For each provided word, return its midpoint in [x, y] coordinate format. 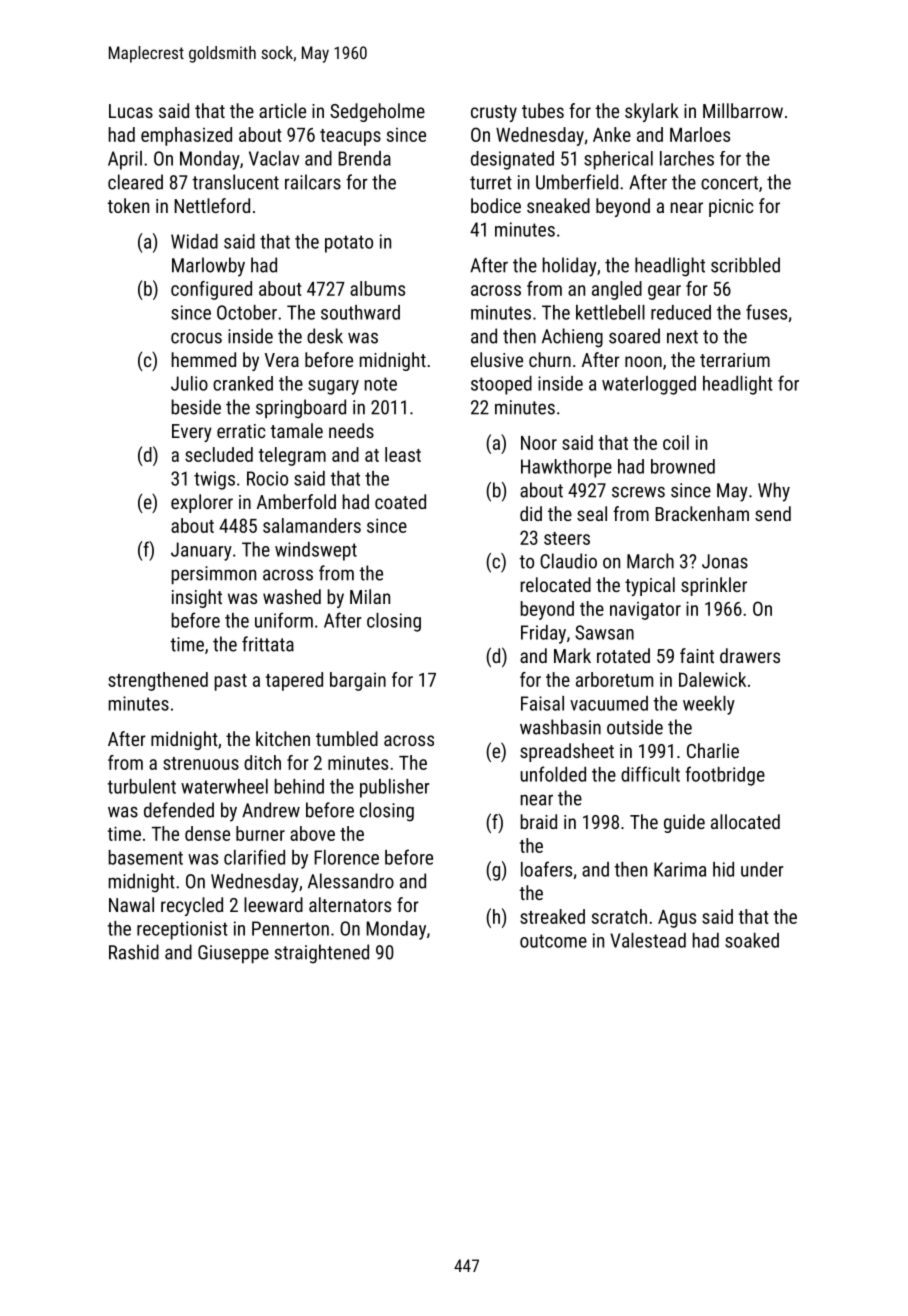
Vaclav [274, 158]
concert [729, 183]
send [773, 513]
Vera [282, 360]
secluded [219, 454]
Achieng [572, 338]
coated [400, 501]
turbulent [142, 786]
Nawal [131, 904]
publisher [395, 788]
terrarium [735, 360]
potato [349, 244]
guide [684, 823]
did [531, 513]
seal [592, 513]
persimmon [214, 575]
